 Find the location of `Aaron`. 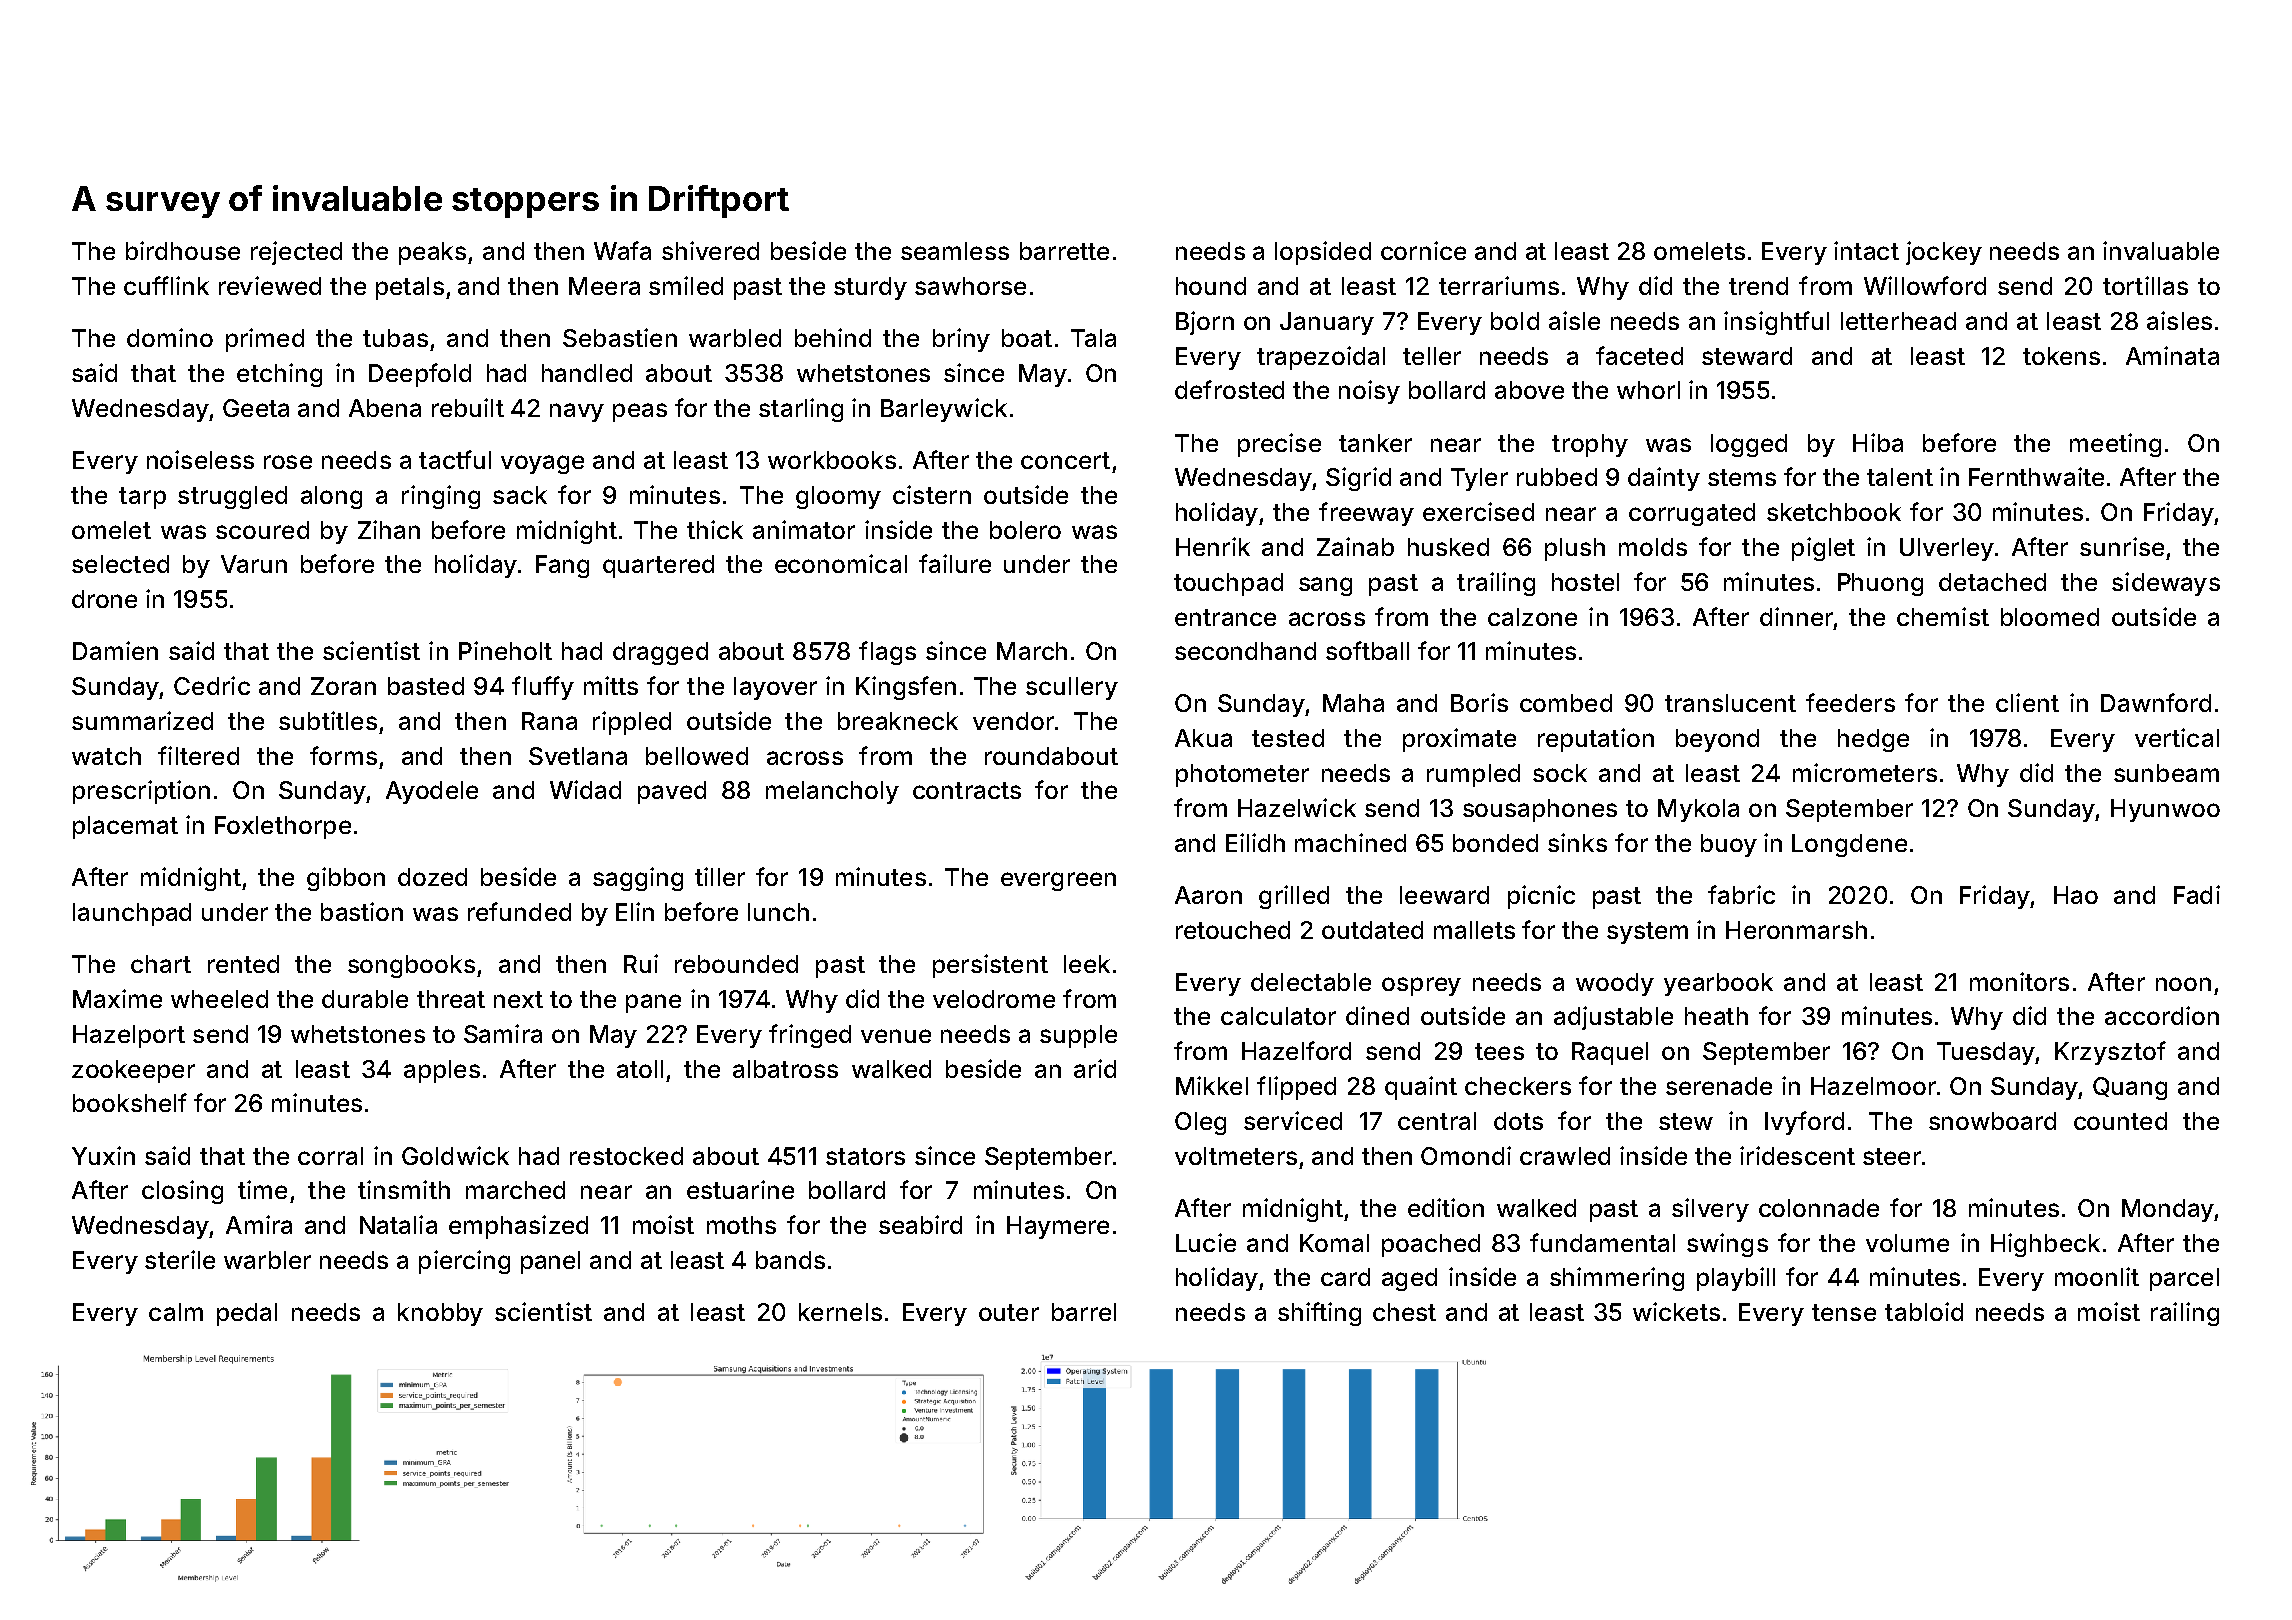

Aaron is located at coordinates (1208, 895).
